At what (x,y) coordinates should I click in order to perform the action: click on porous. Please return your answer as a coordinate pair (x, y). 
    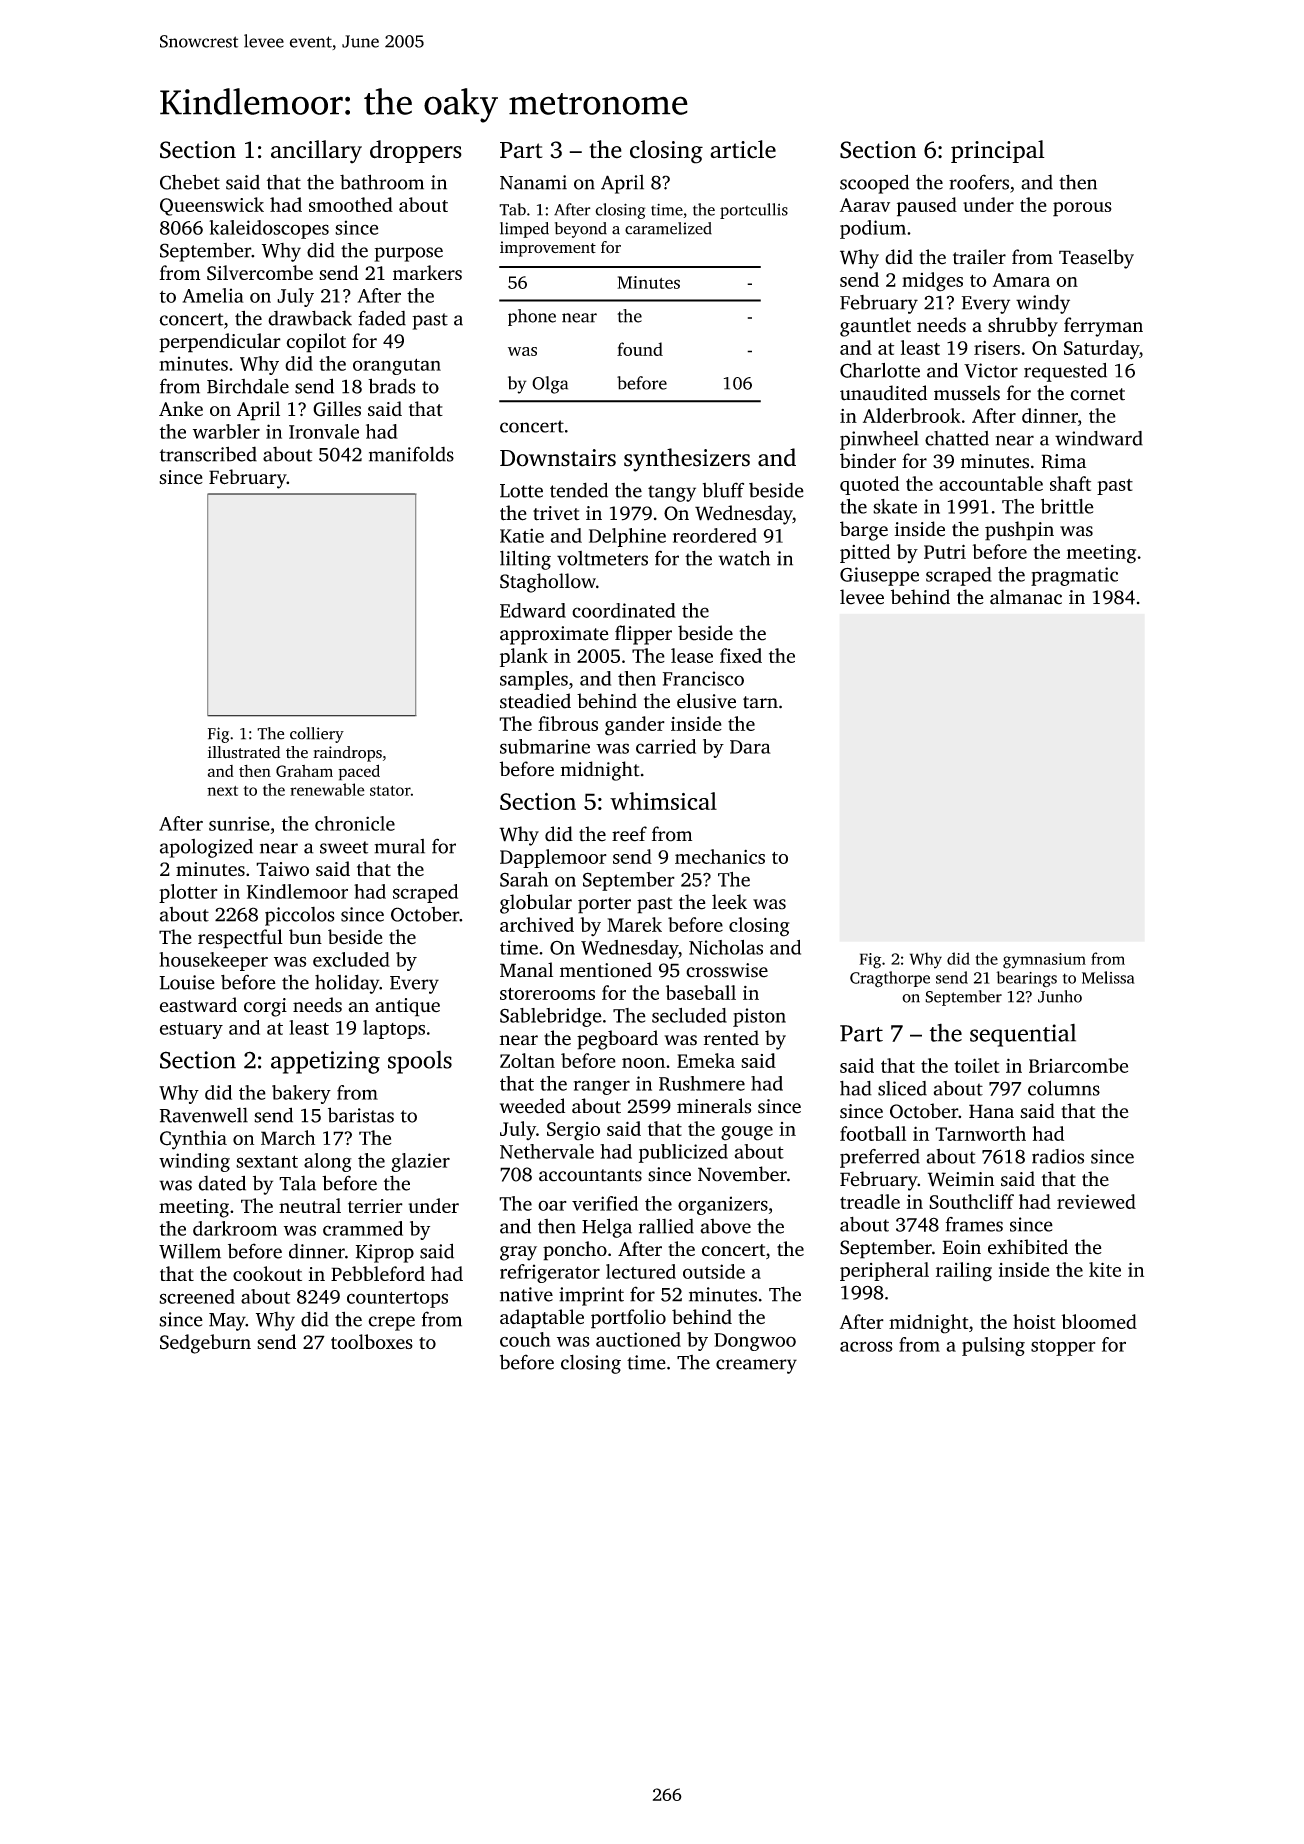
    Looking at the image, I should click on (1082, 209).
